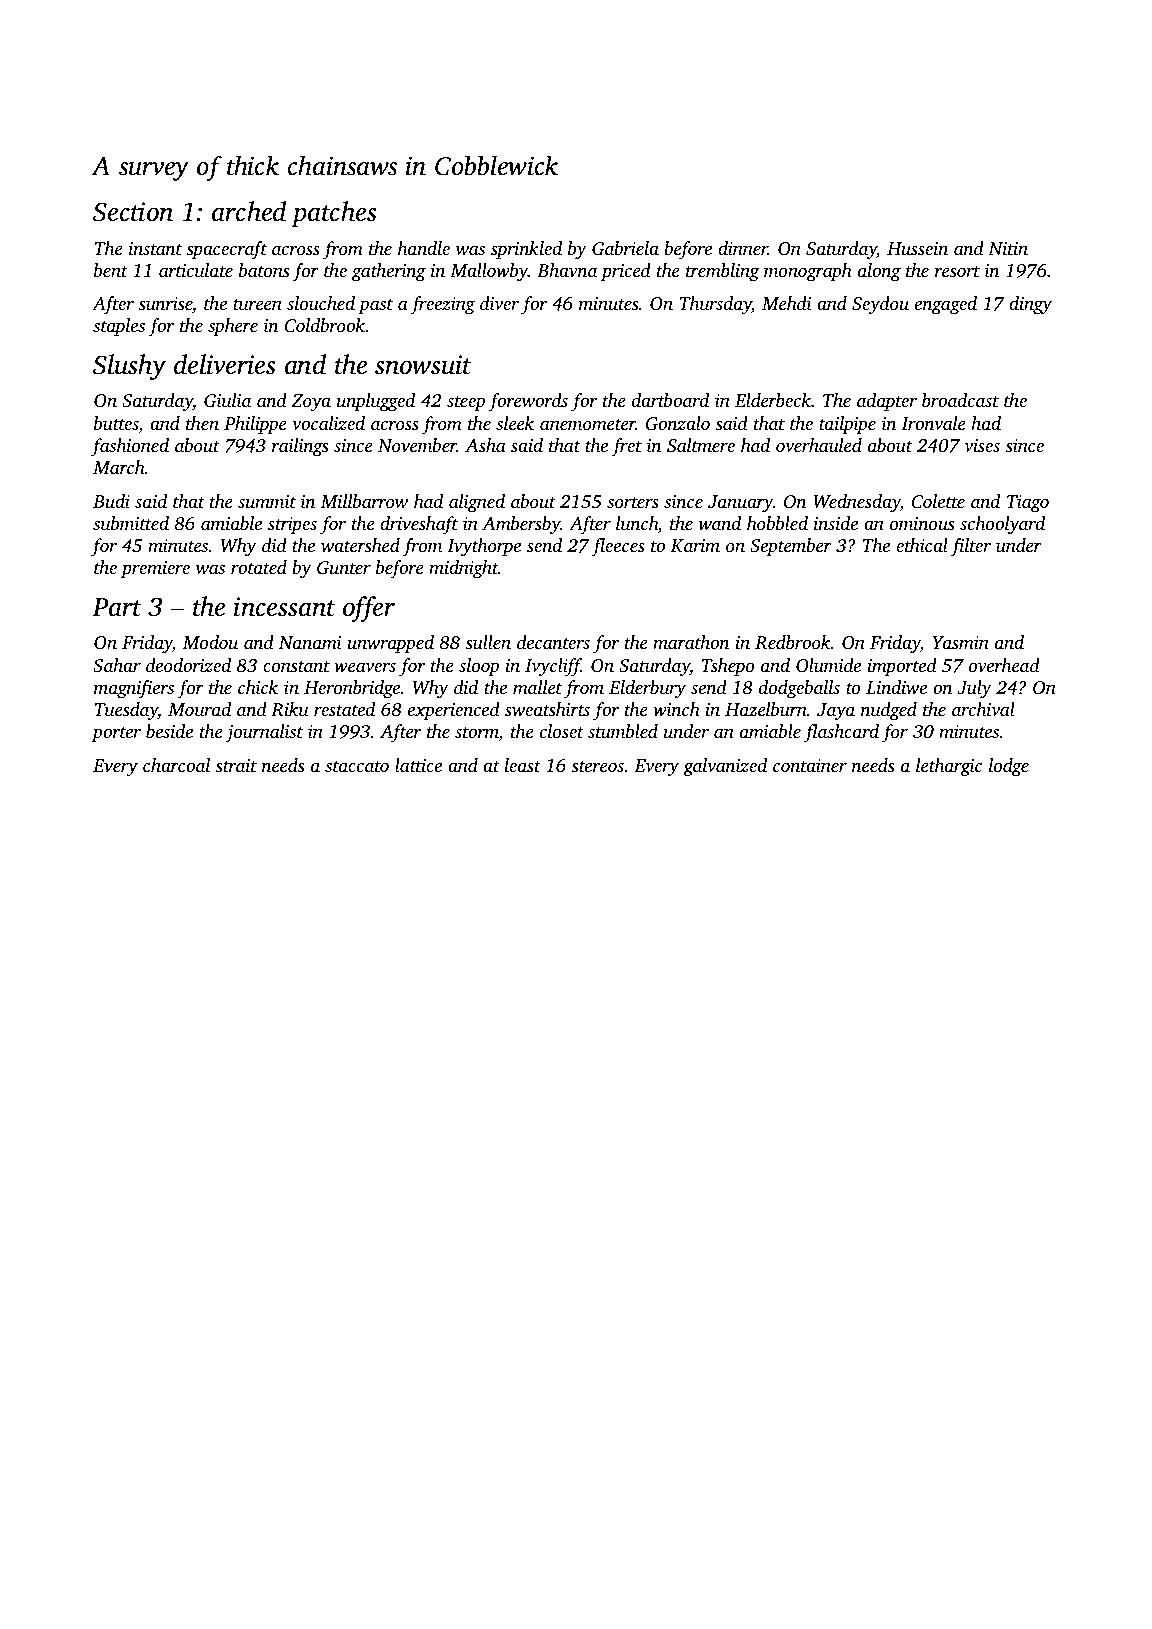 The image size is (1152, 1629). I want to click on Olumide, so click(828, 665).
